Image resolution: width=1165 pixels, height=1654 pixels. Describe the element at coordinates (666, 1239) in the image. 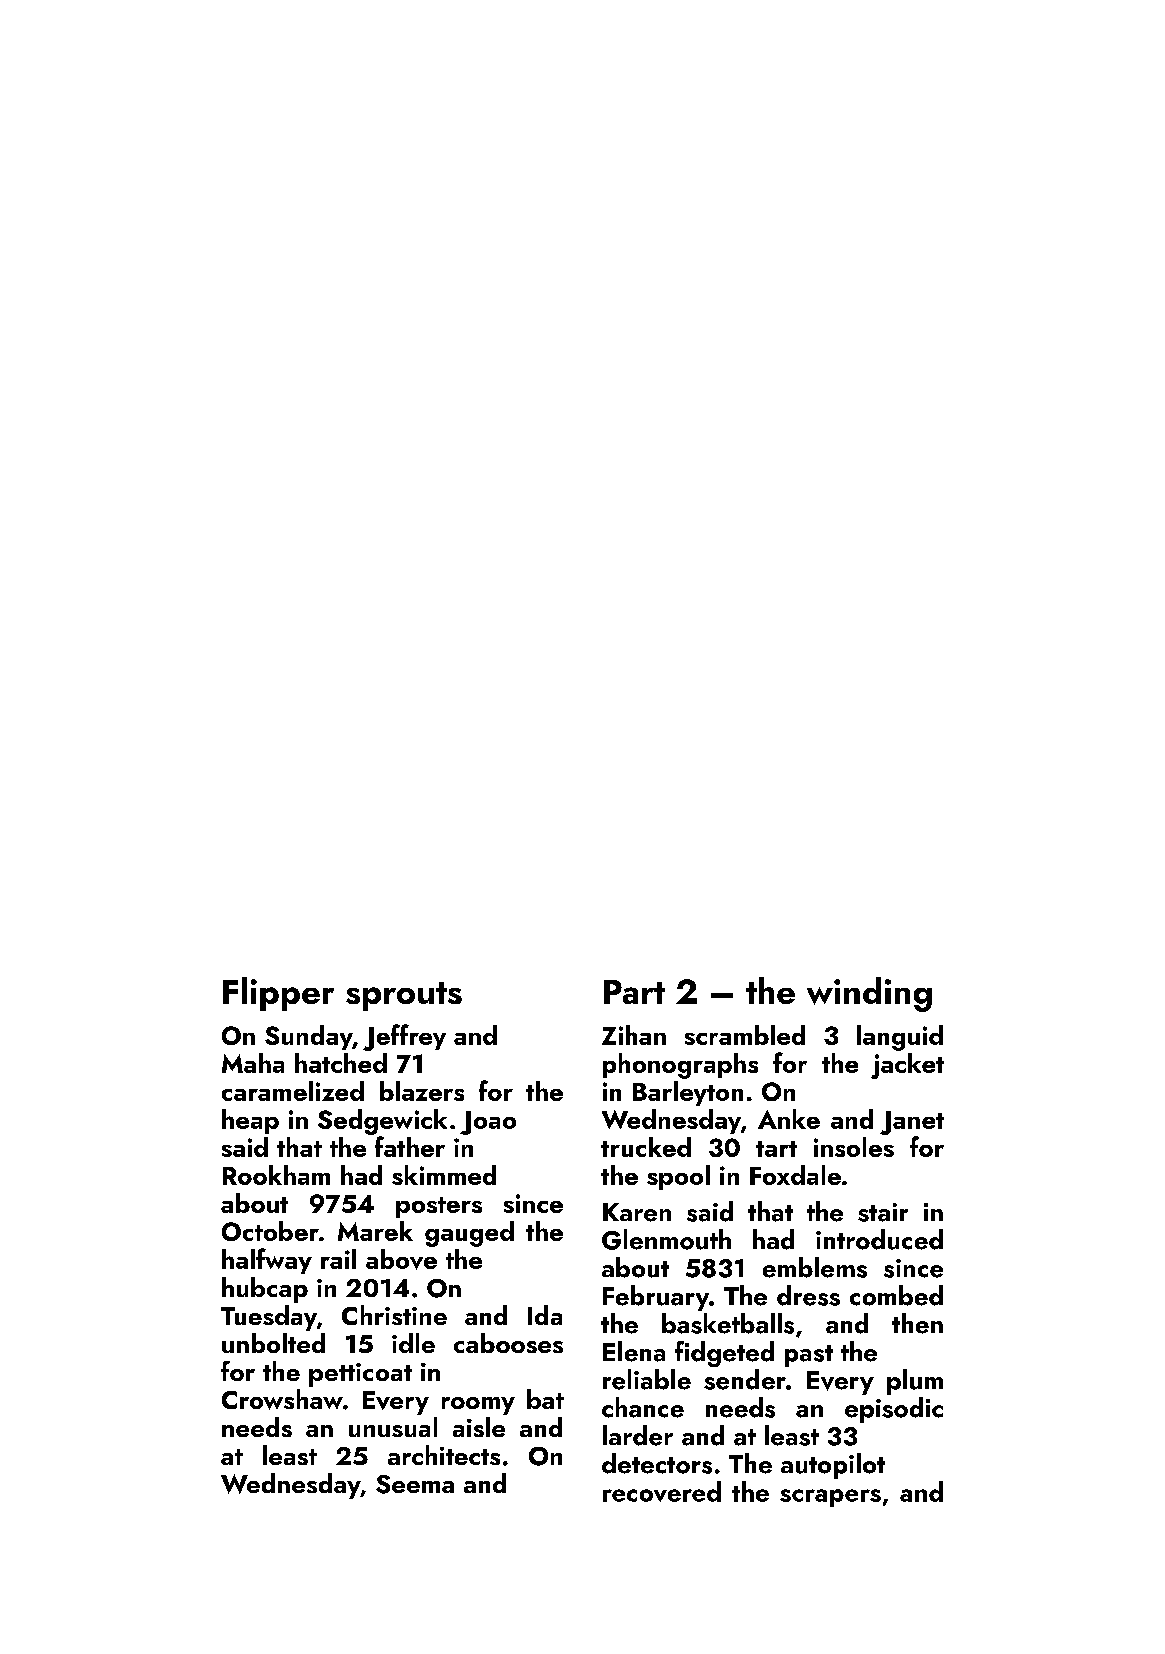

I see `Glenmouth` at that location.
